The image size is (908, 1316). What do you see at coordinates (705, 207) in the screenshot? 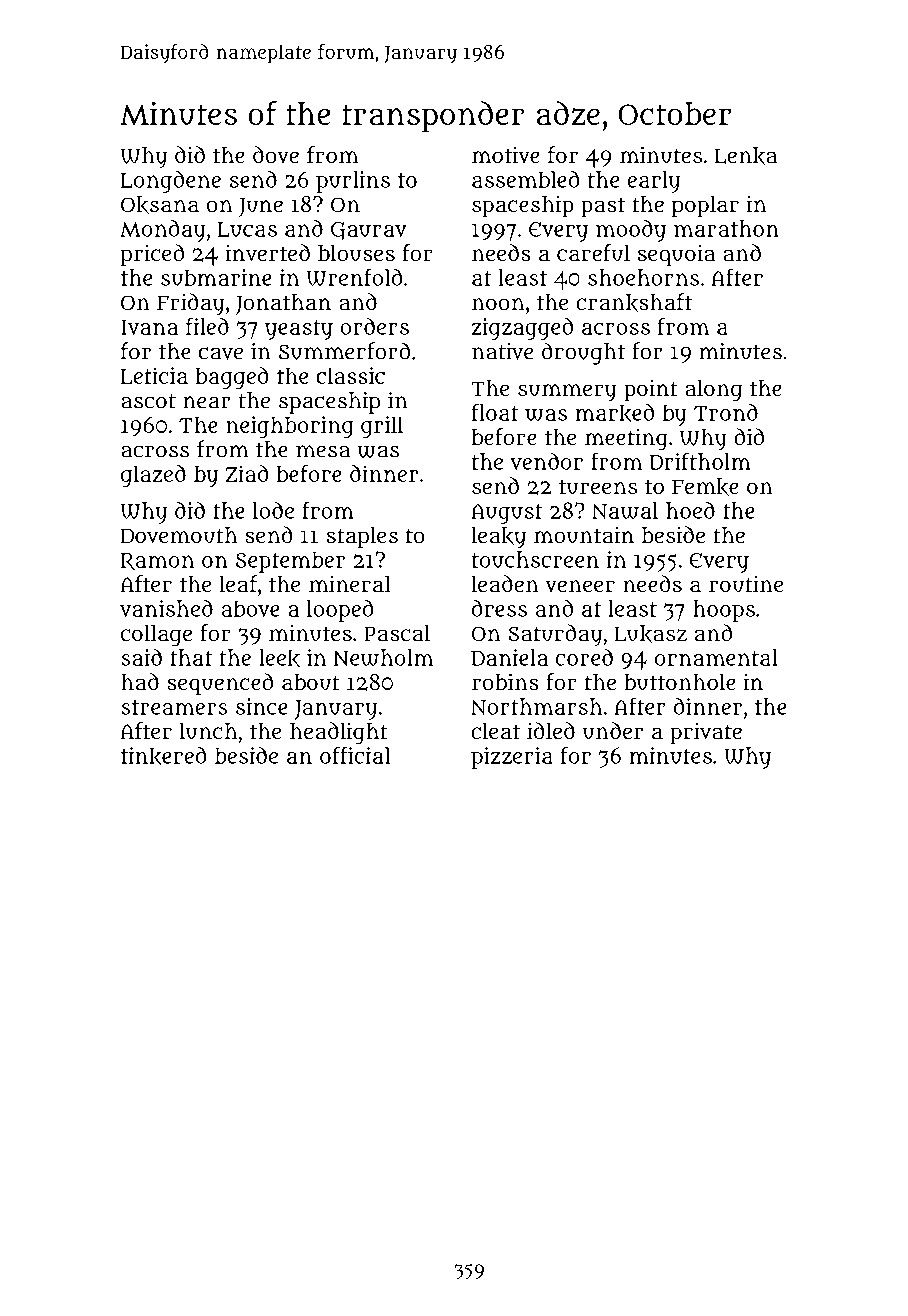
I see `poplar` at bounding box center [705, 207].
